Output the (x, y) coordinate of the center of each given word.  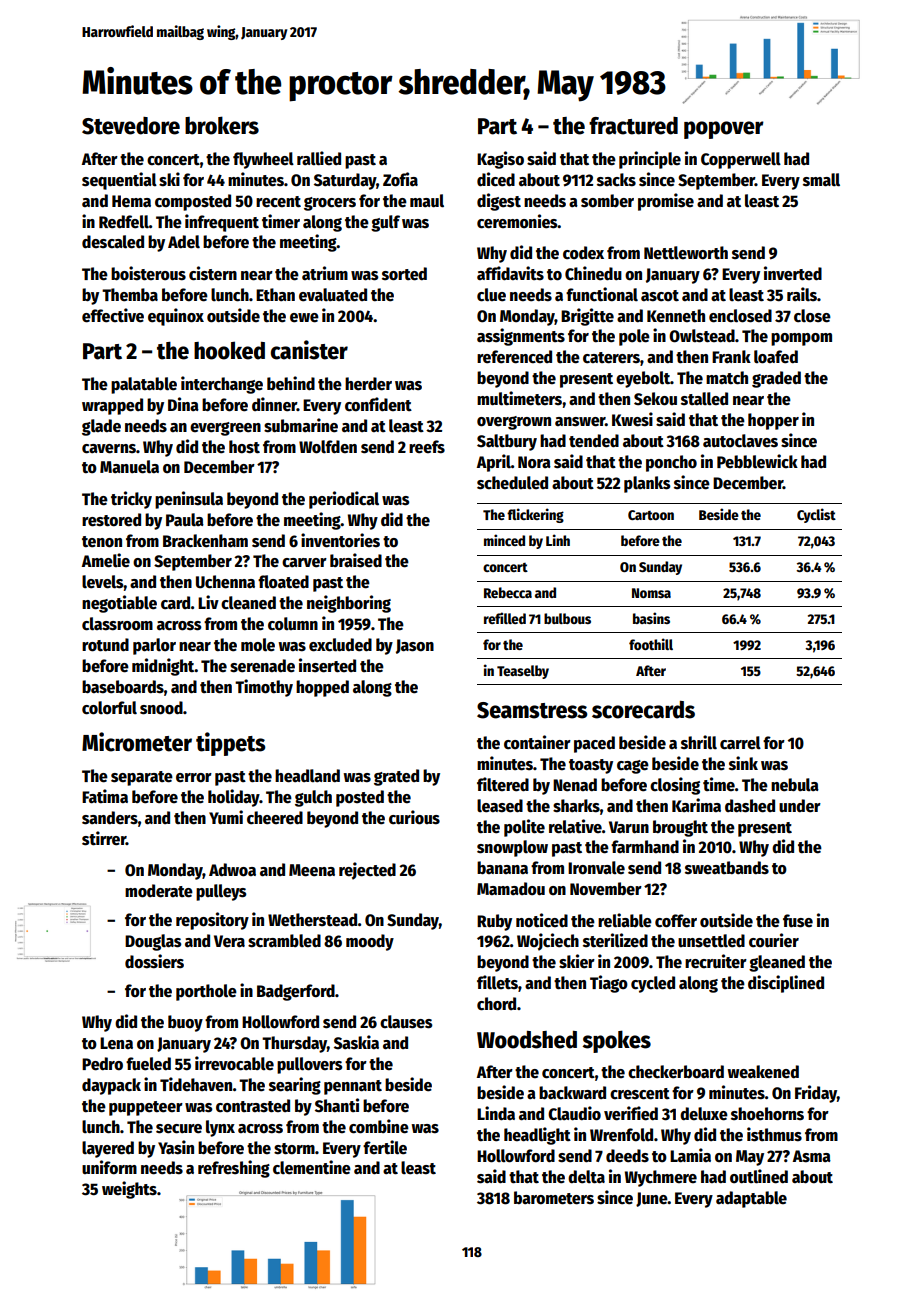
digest (499, 202)
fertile (385, 1147)
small (821, 180)
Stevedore (131, 126)
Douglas (153, 942)
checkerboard (676, 1072)
